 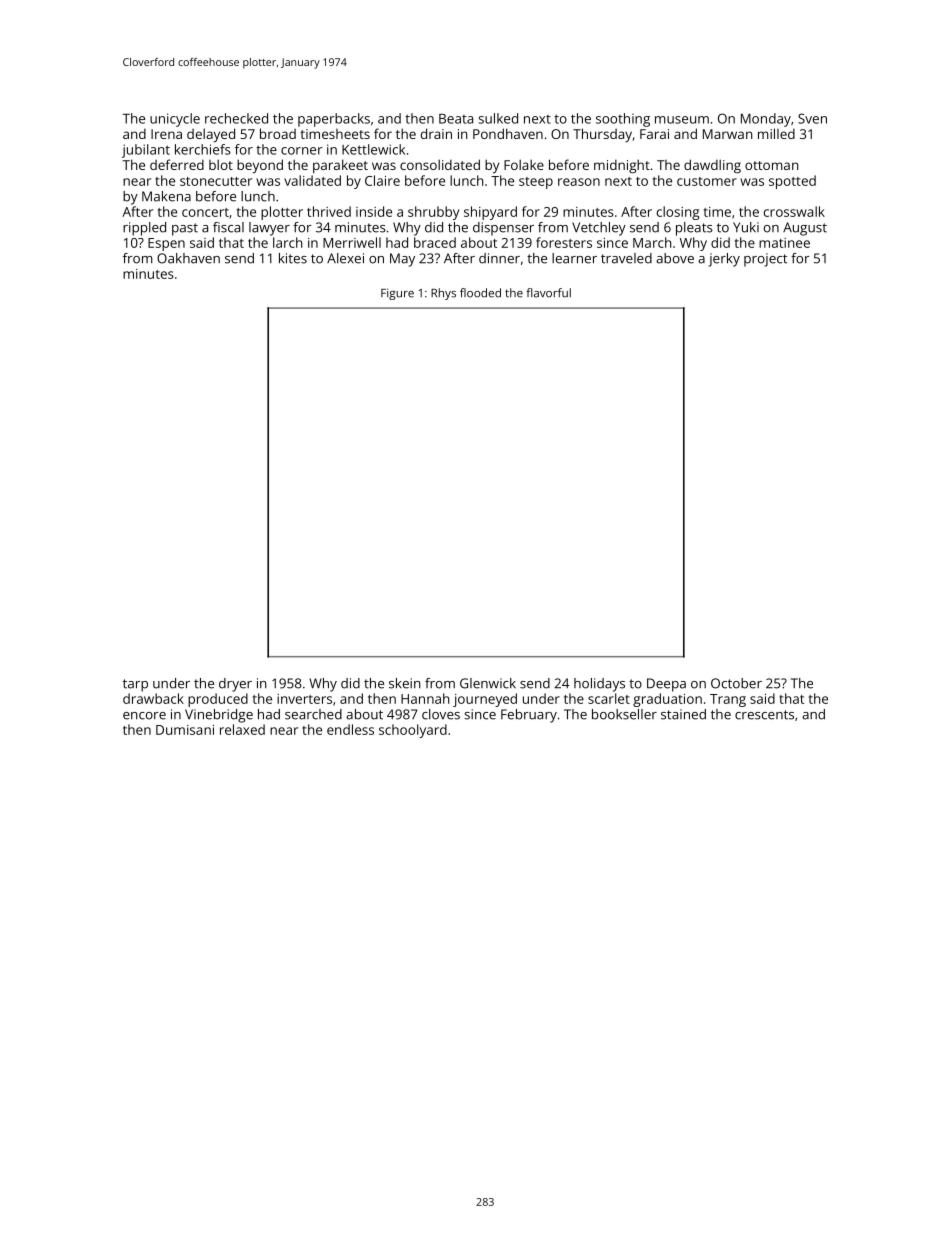 What do you see at coordinates (480, 293) in the image?
I see `flooded` at bounding box center [480, 293].
